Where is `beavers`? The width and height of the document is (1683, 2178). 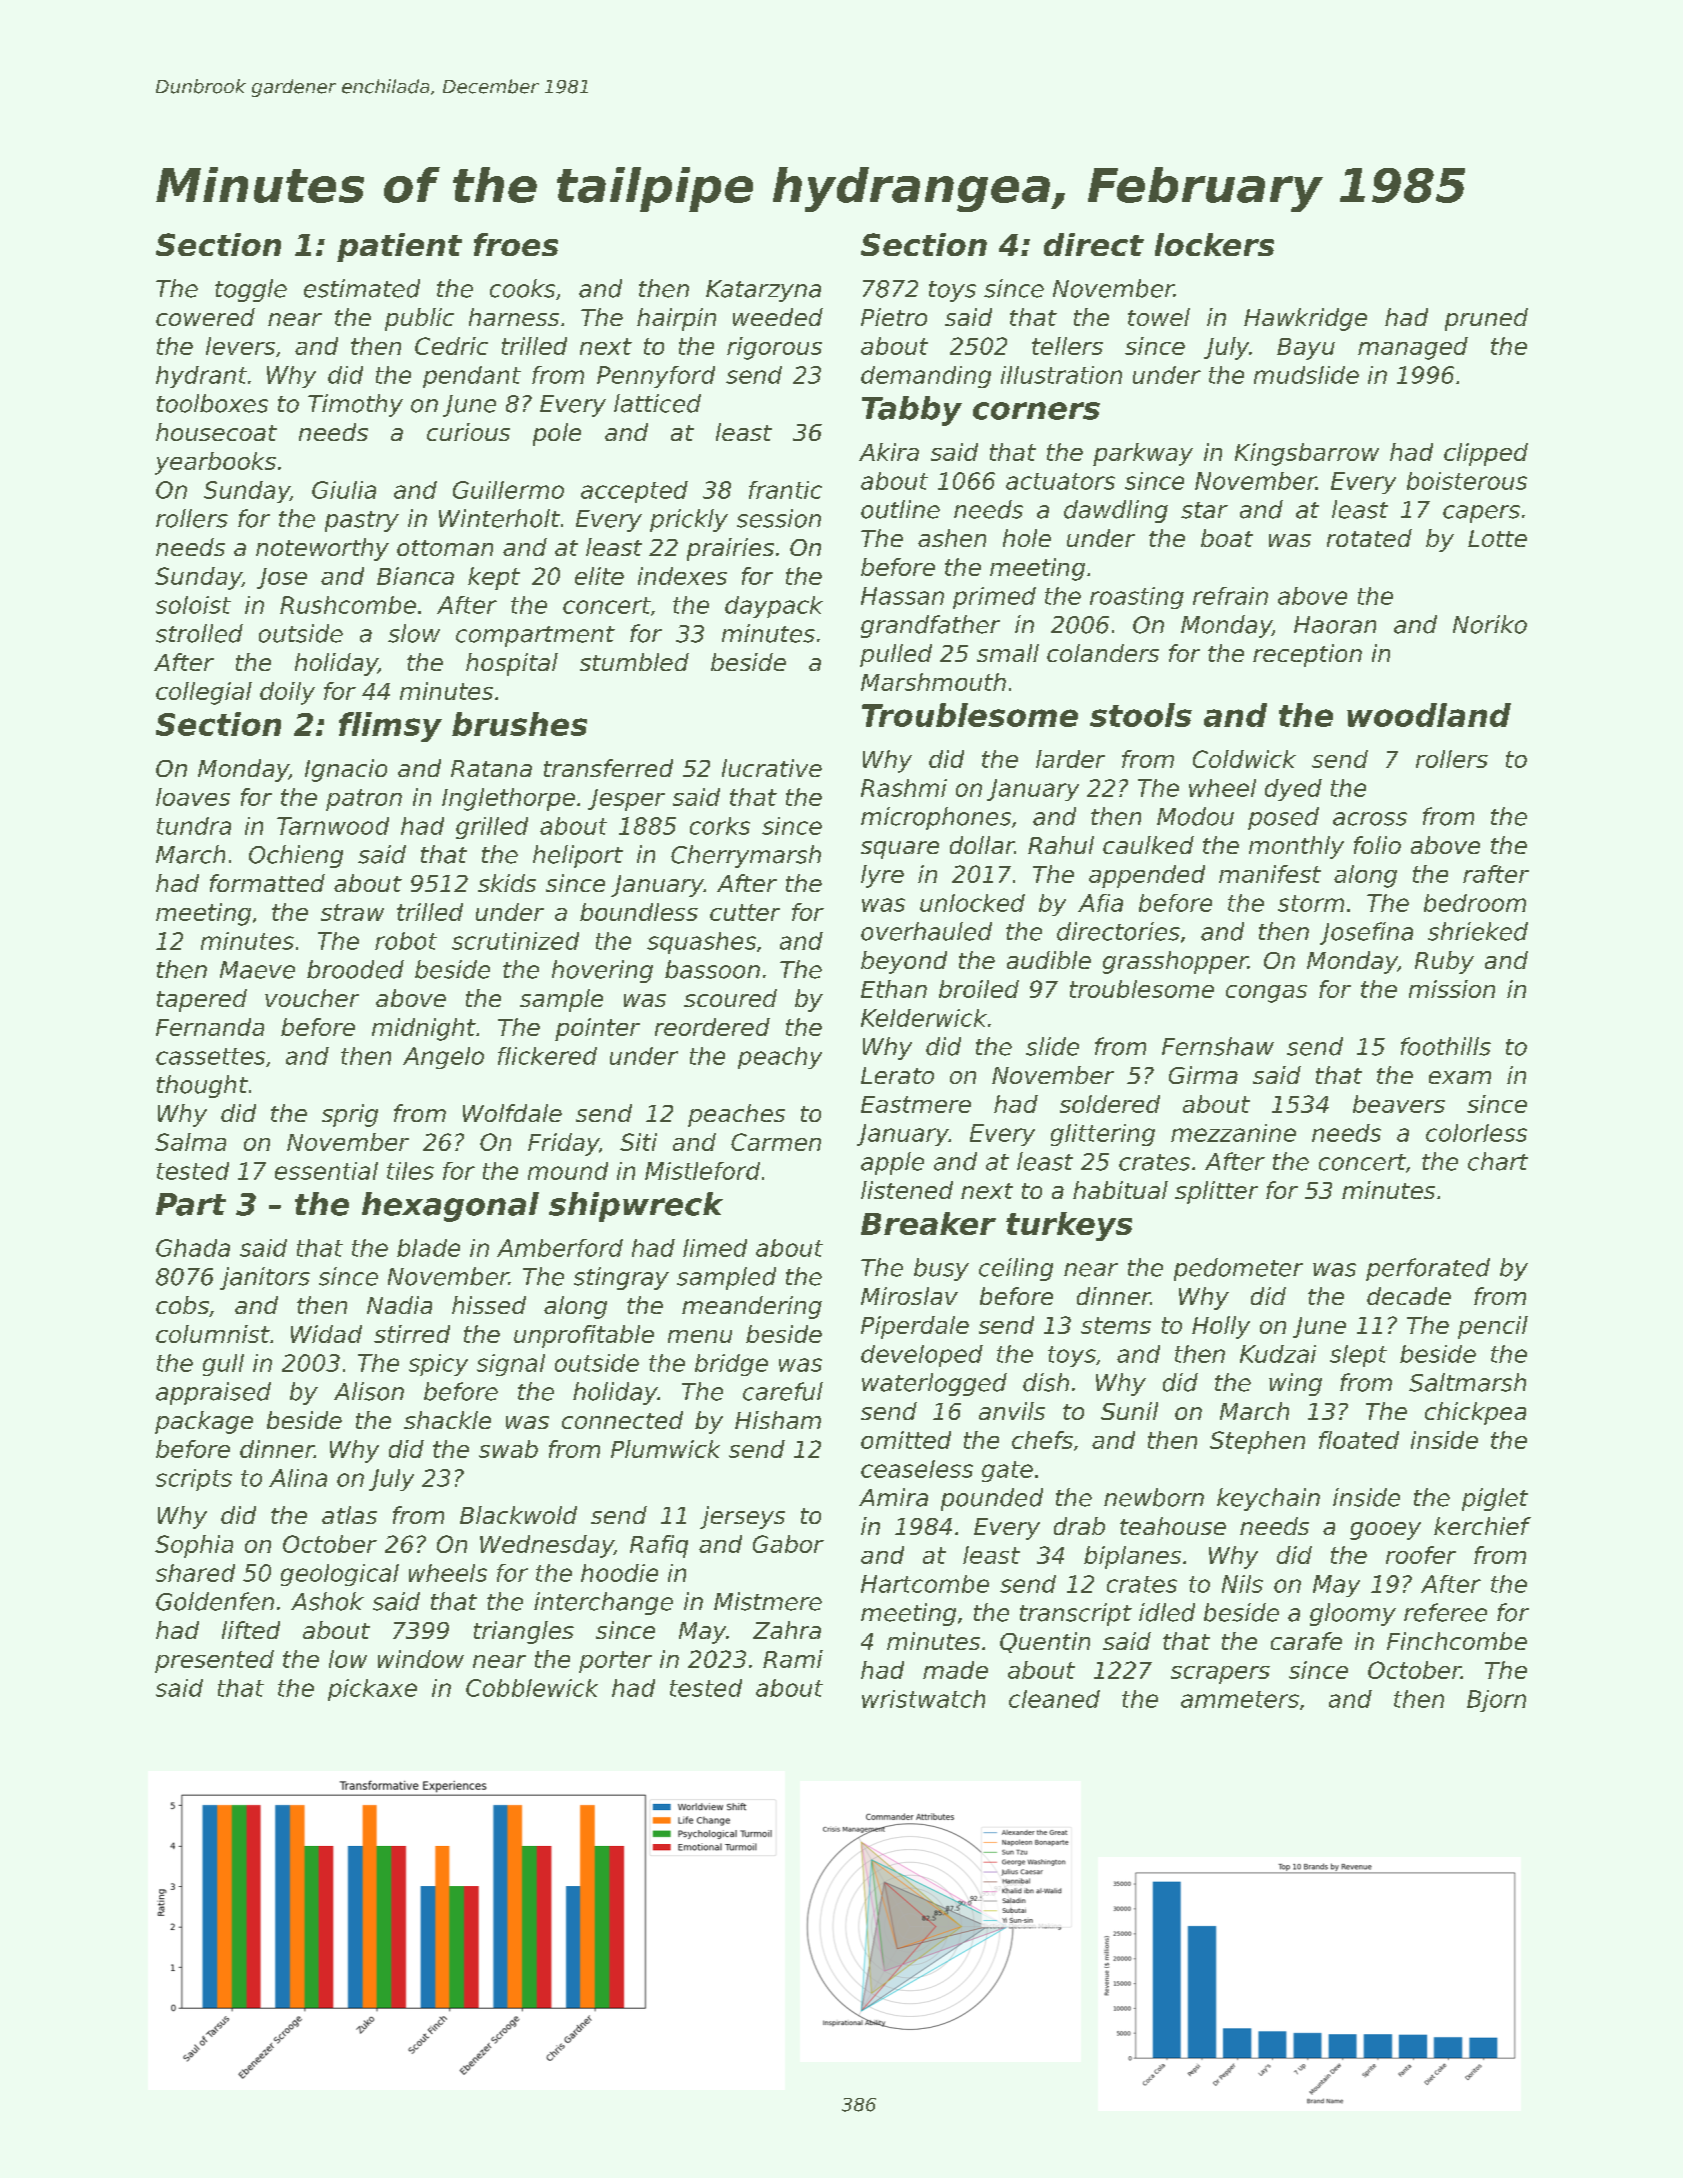
beavers is located at coordinates (1399, 1104).
